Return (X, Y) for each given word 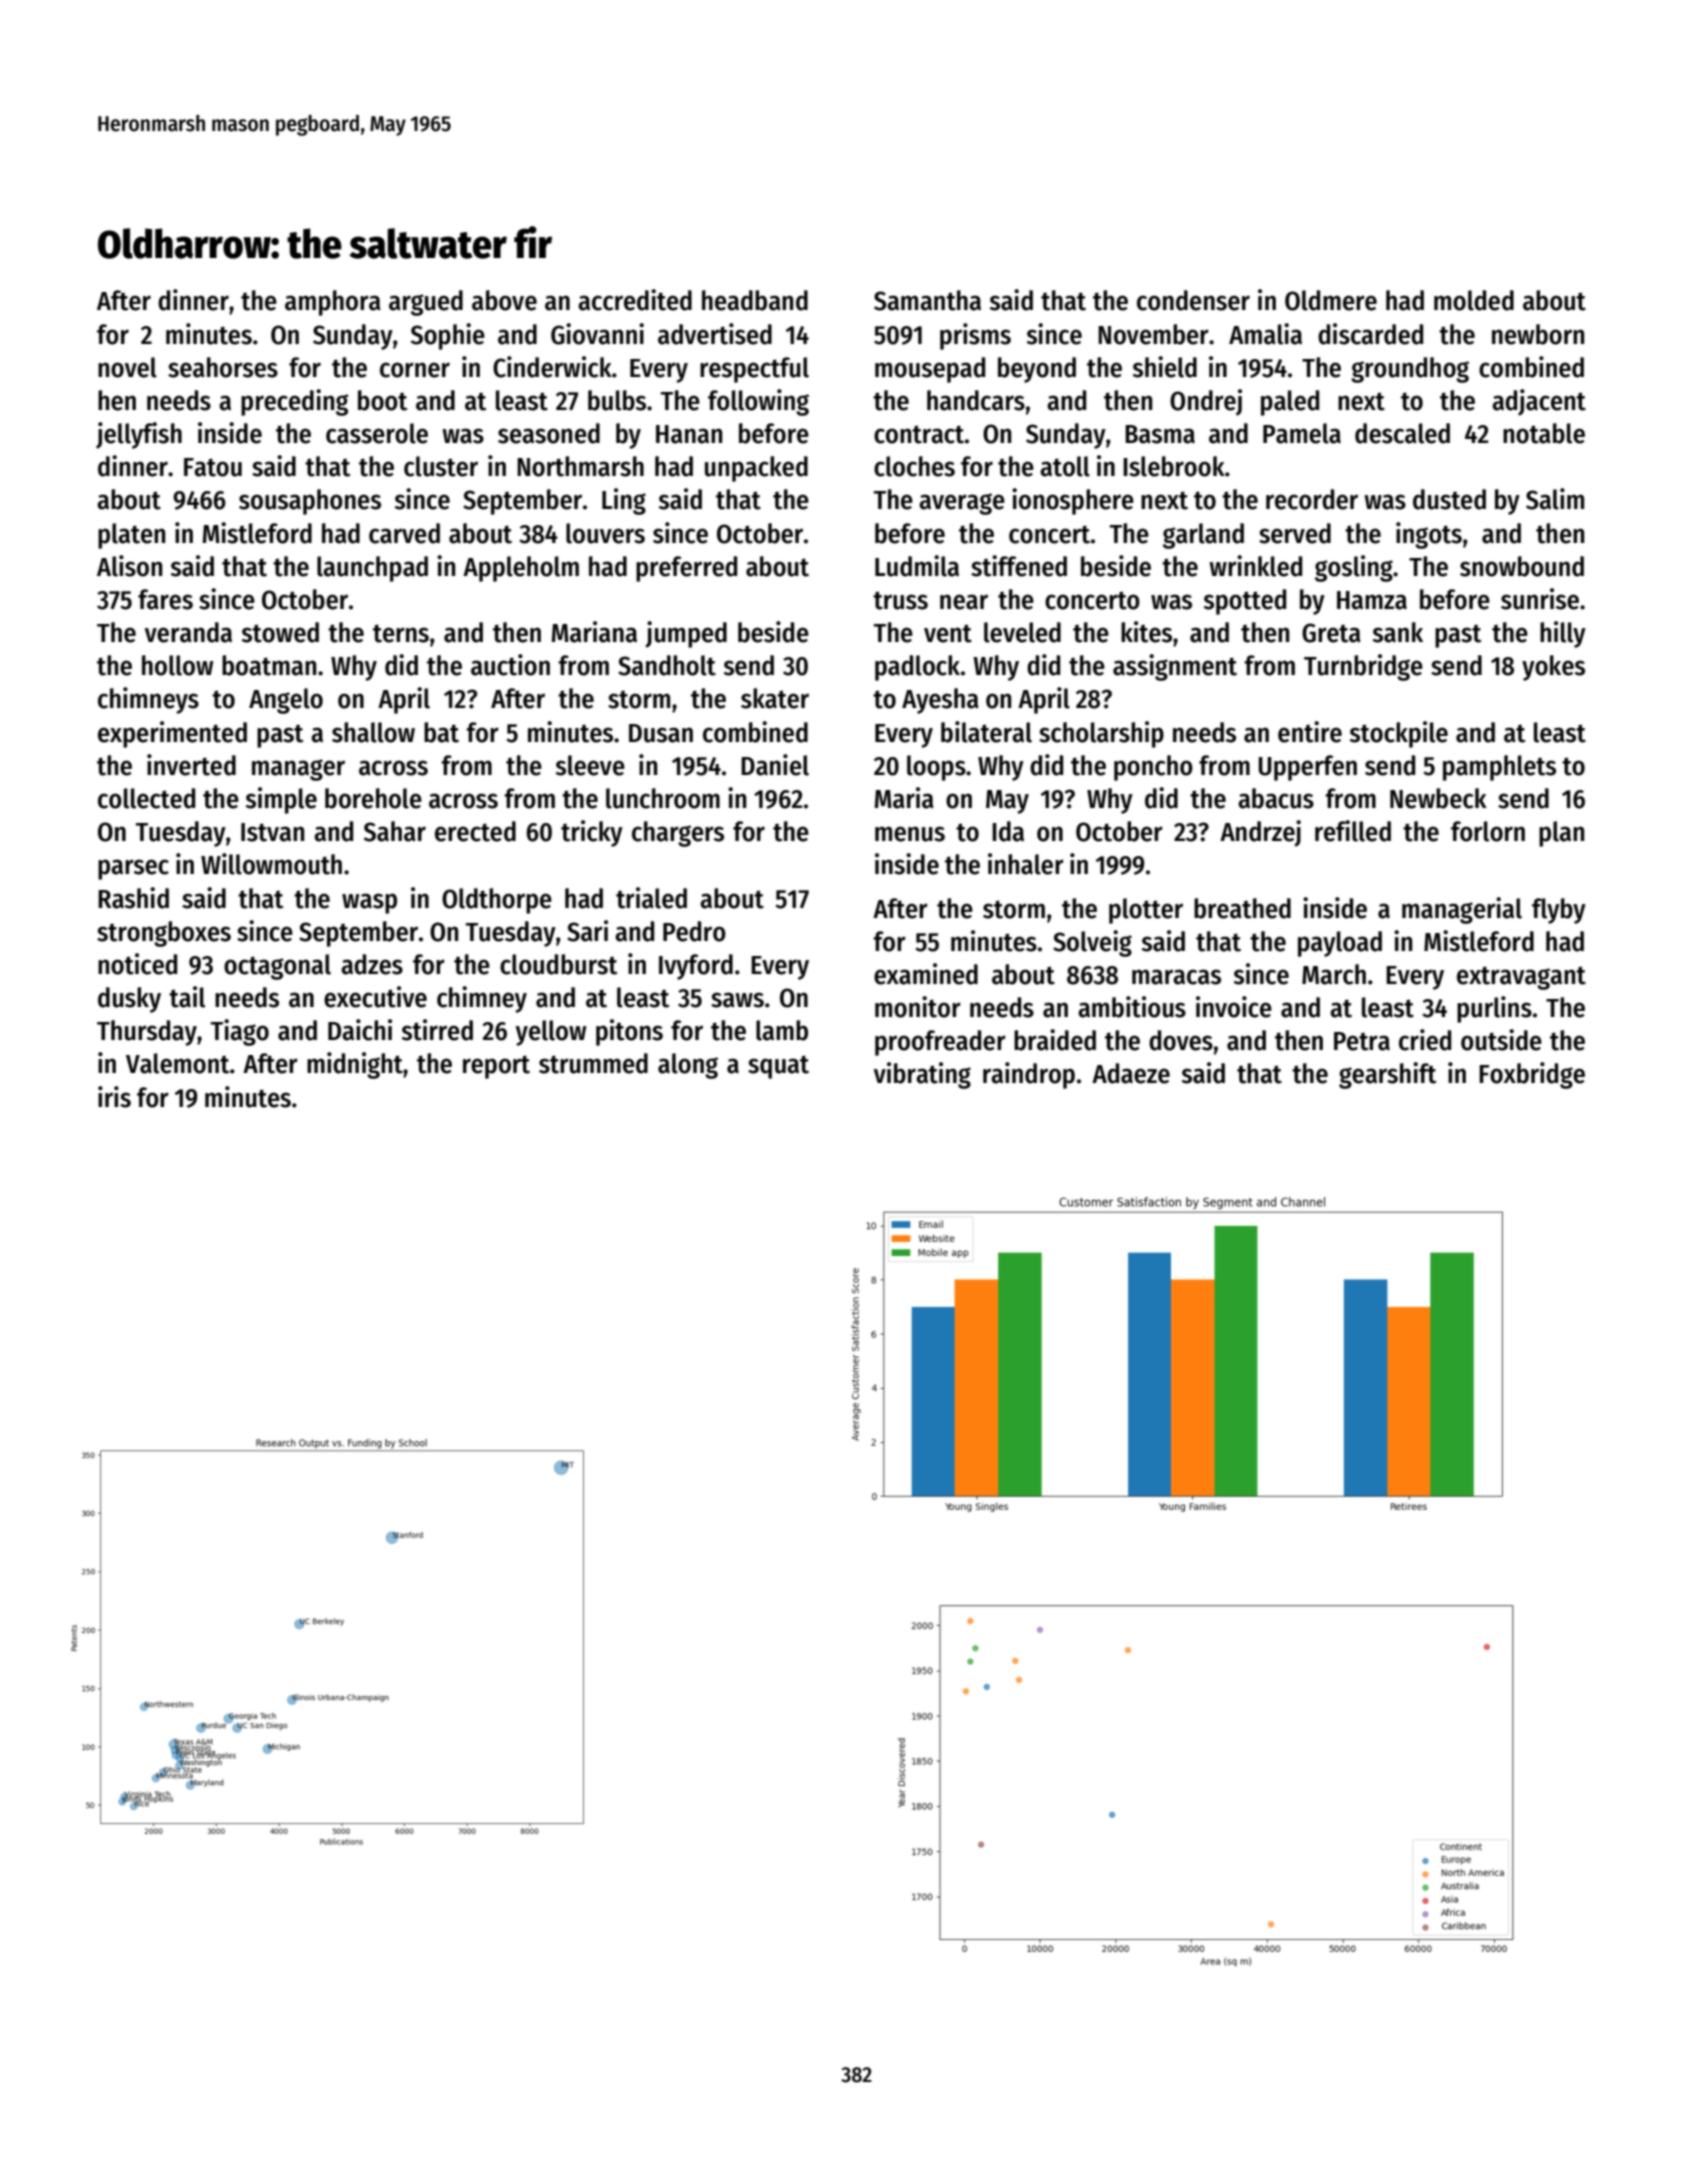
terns (401, 633)
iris (114, 1097)
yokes (1553, 668)
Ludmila (917, 566)
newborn (1538, 334)
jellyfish (139, 435)
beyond (1037, 370)
